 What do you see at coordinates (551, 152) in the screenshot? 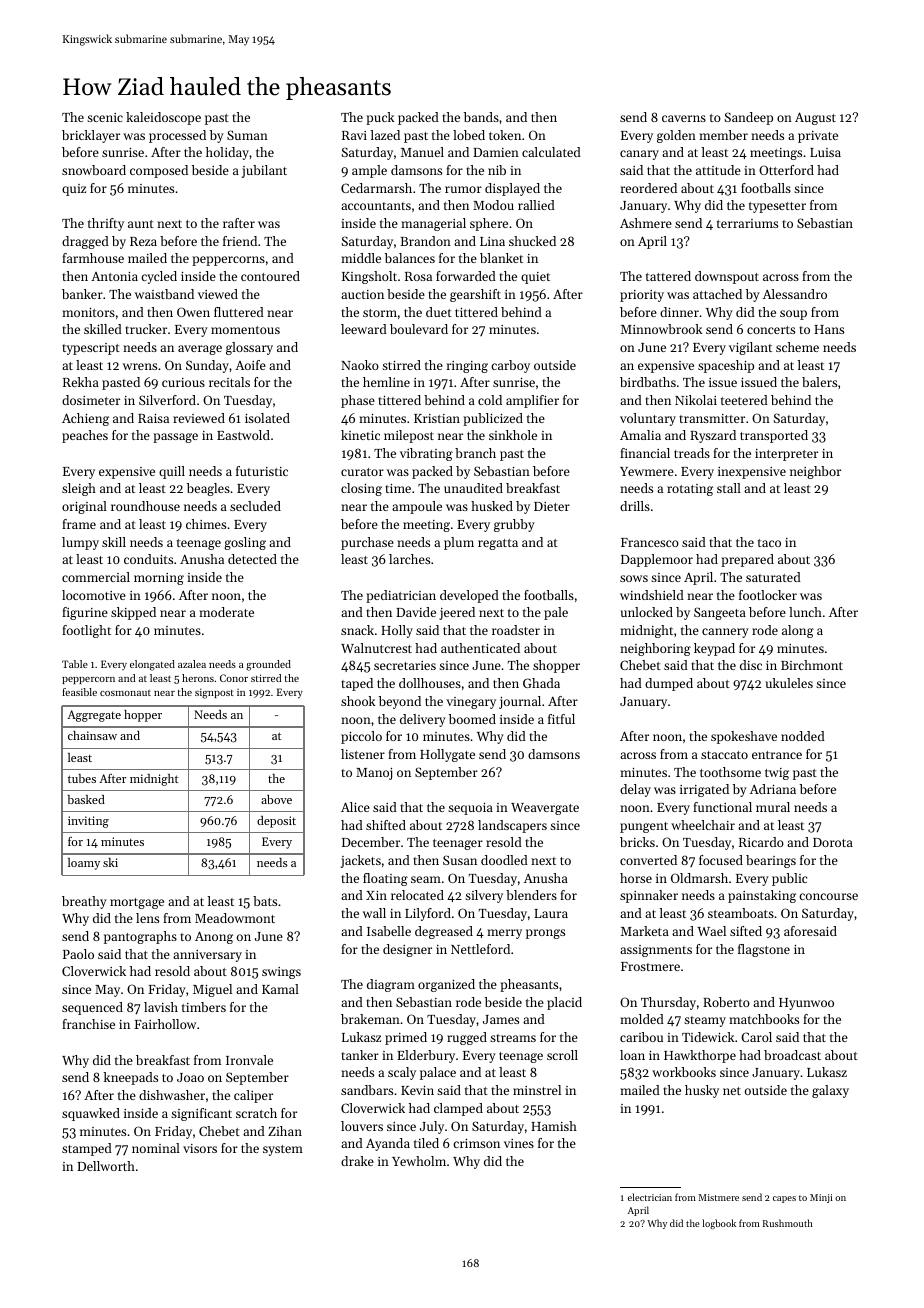
I see `calculated` at bounding box center [551, 152].
